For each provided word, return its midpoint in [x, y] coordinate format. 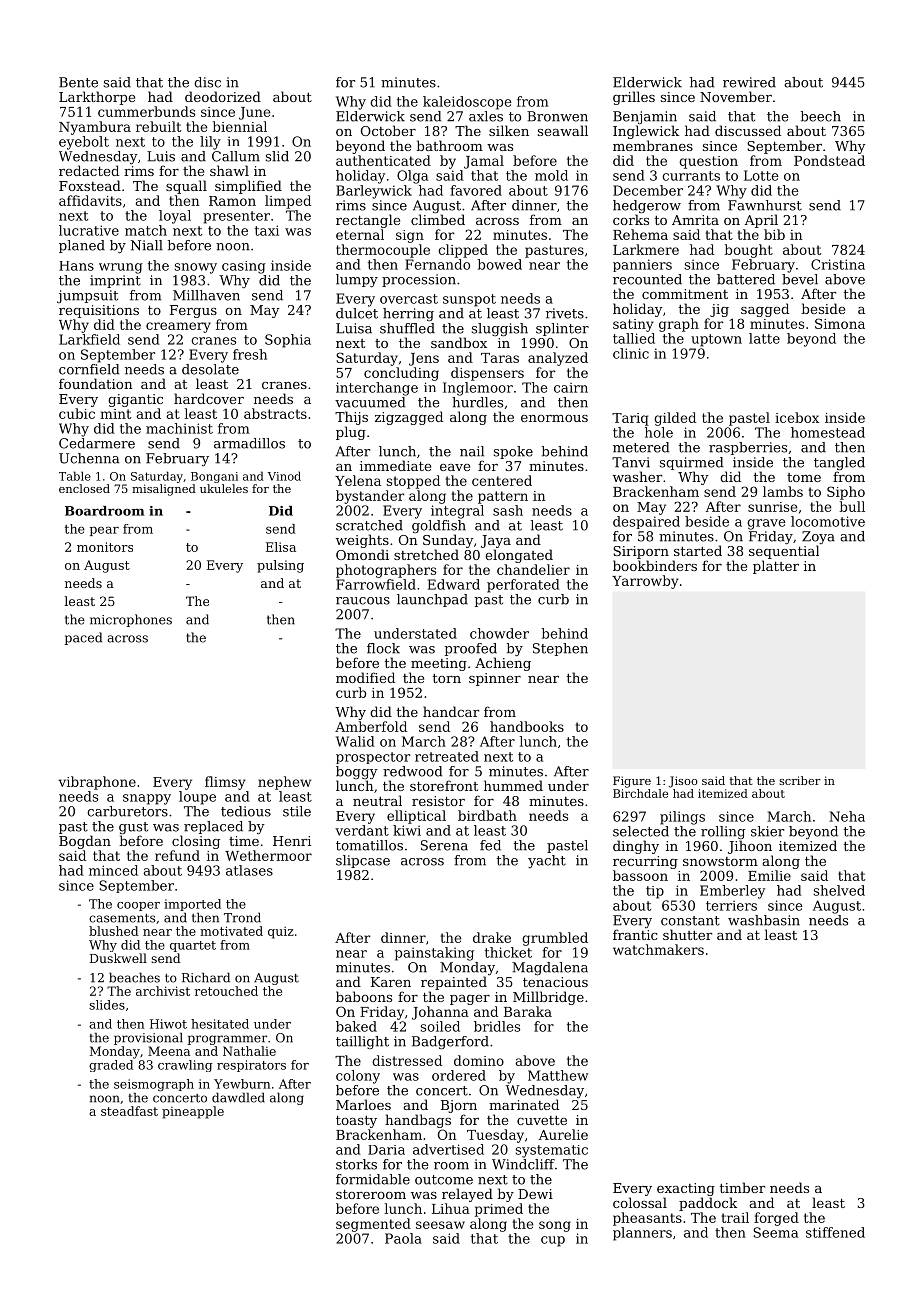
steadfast [129, 1111]
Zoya [818, 537]
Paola [403, 1238]
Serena [444, 845]
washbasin [764, 920]
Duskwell [118, 958]
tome [804, 477]
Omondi [362, 554]
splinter [562, 329]
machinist [179, 428]
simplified [248, 187]
